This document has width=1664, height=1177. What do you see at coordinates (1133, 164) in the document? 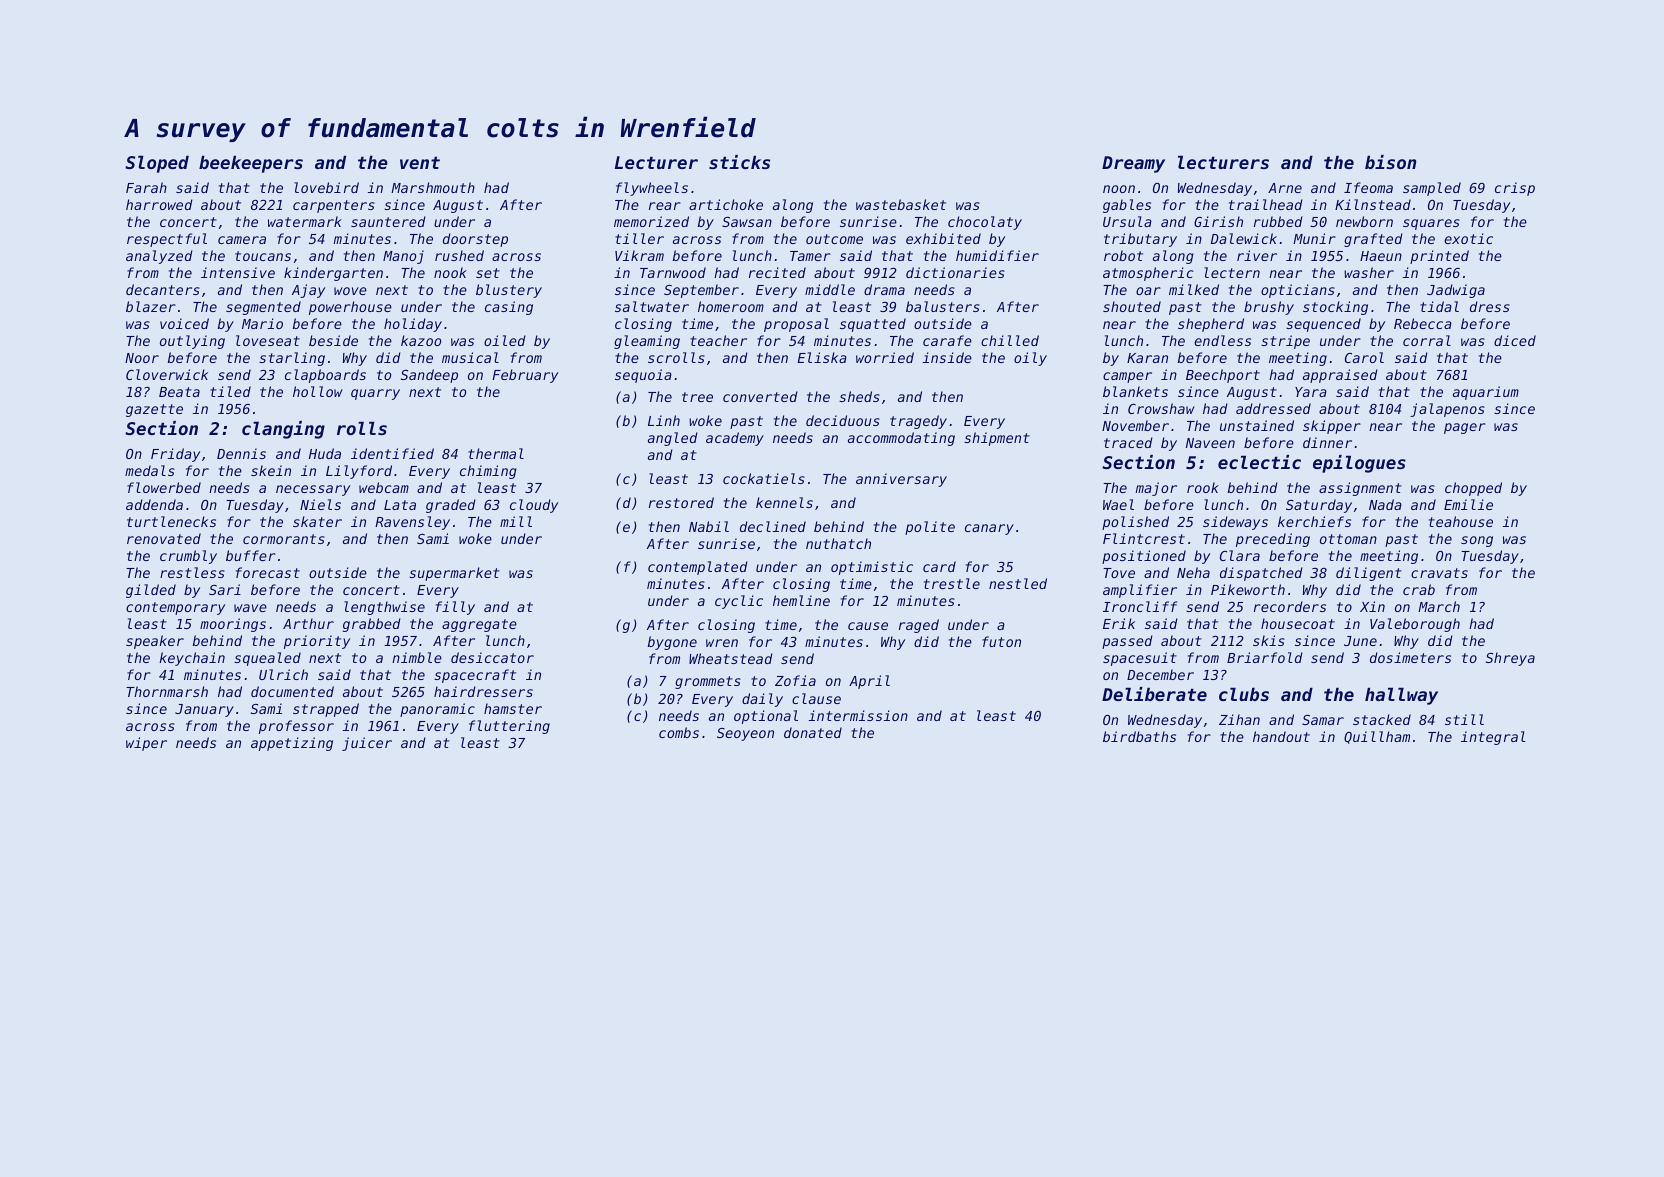
I see `Dreamy` at bounding box center [1133, 164].
